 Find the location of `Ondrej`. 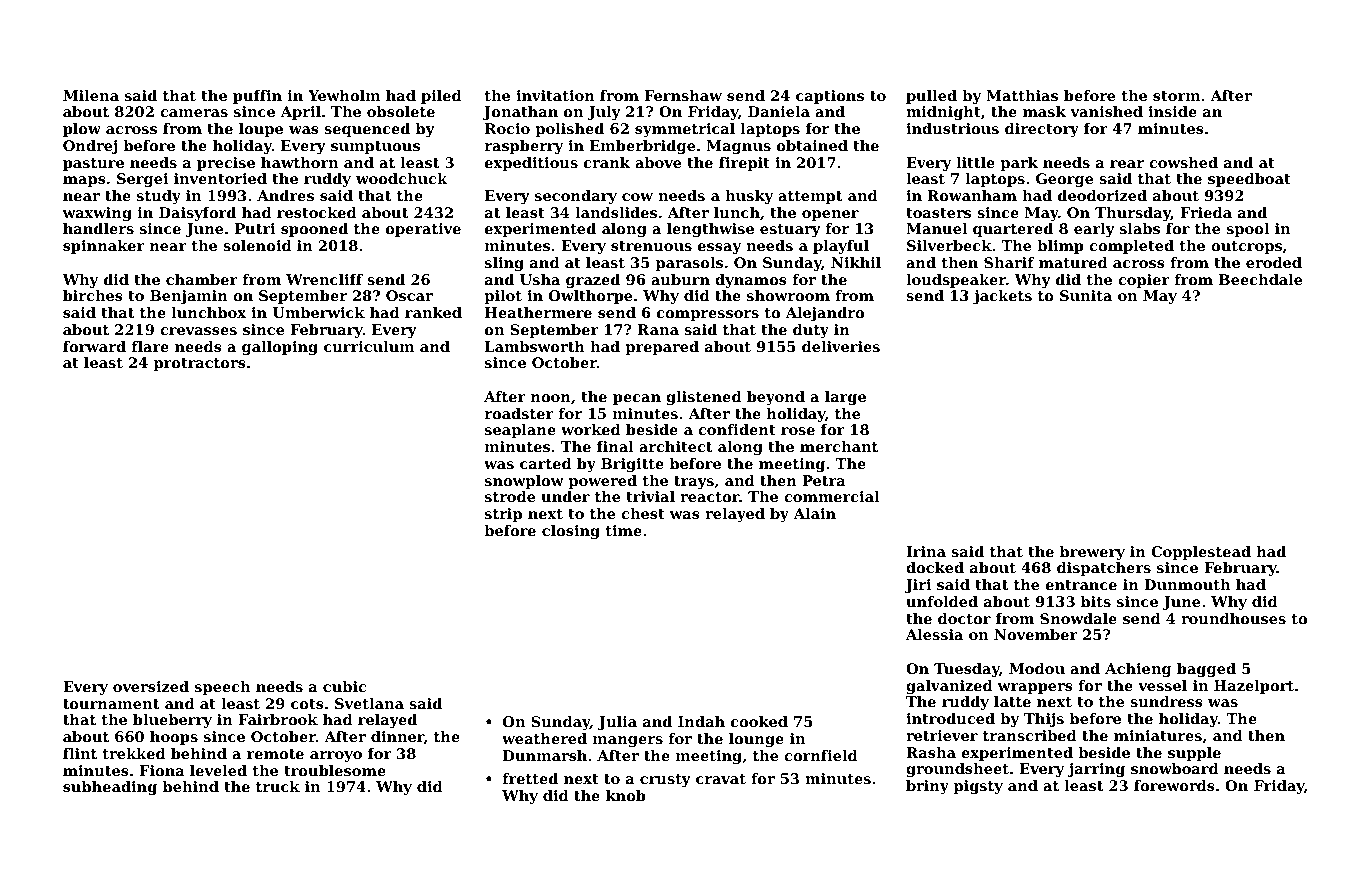

Ondrej is located at coordinates (90, 147).
